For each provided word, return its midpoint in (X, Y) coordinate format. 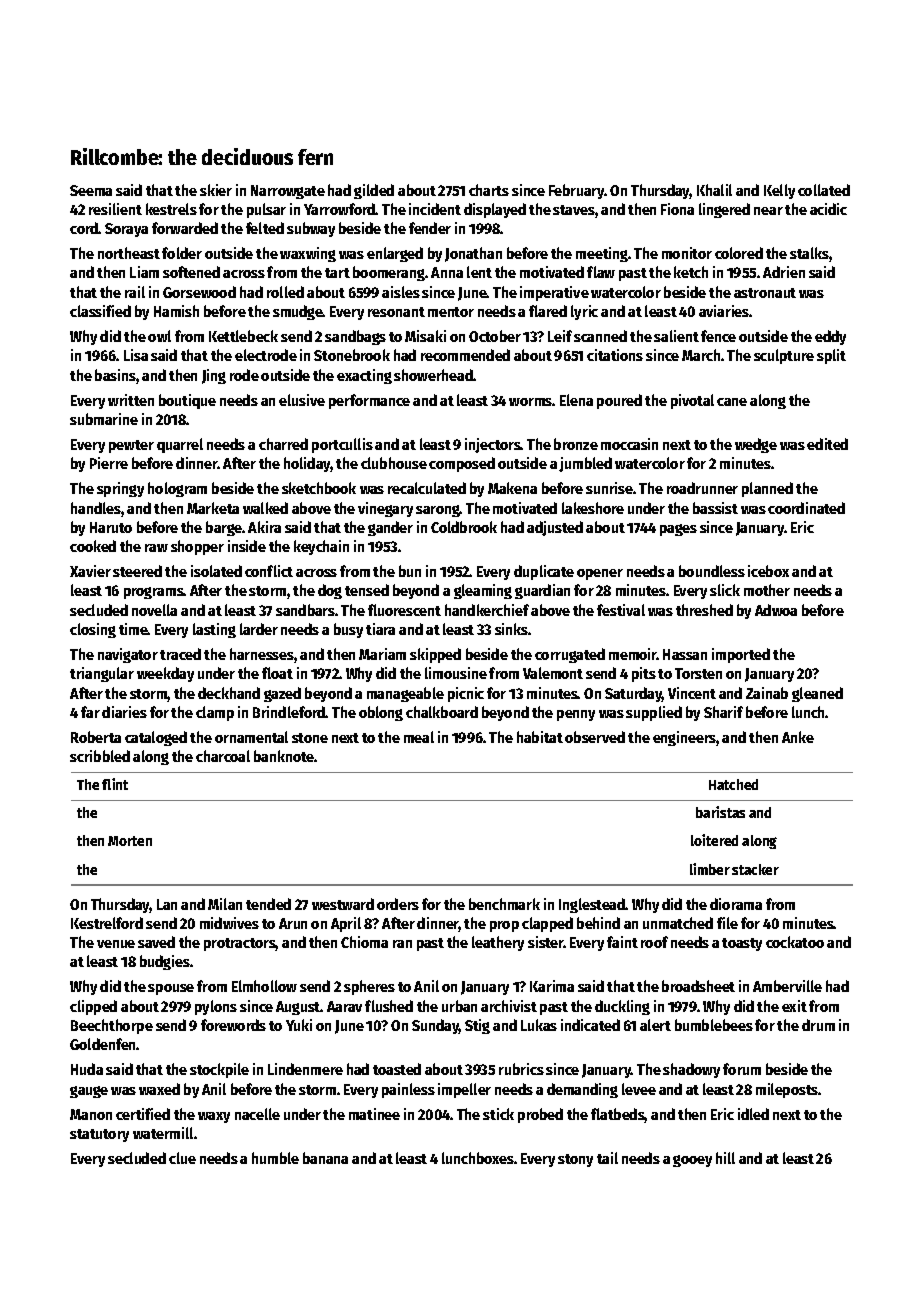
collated (824, 190)
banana (325, 1158)
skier (216, 190)
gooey (692, 1161)
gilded (374, 191)
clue (182, 1158)
